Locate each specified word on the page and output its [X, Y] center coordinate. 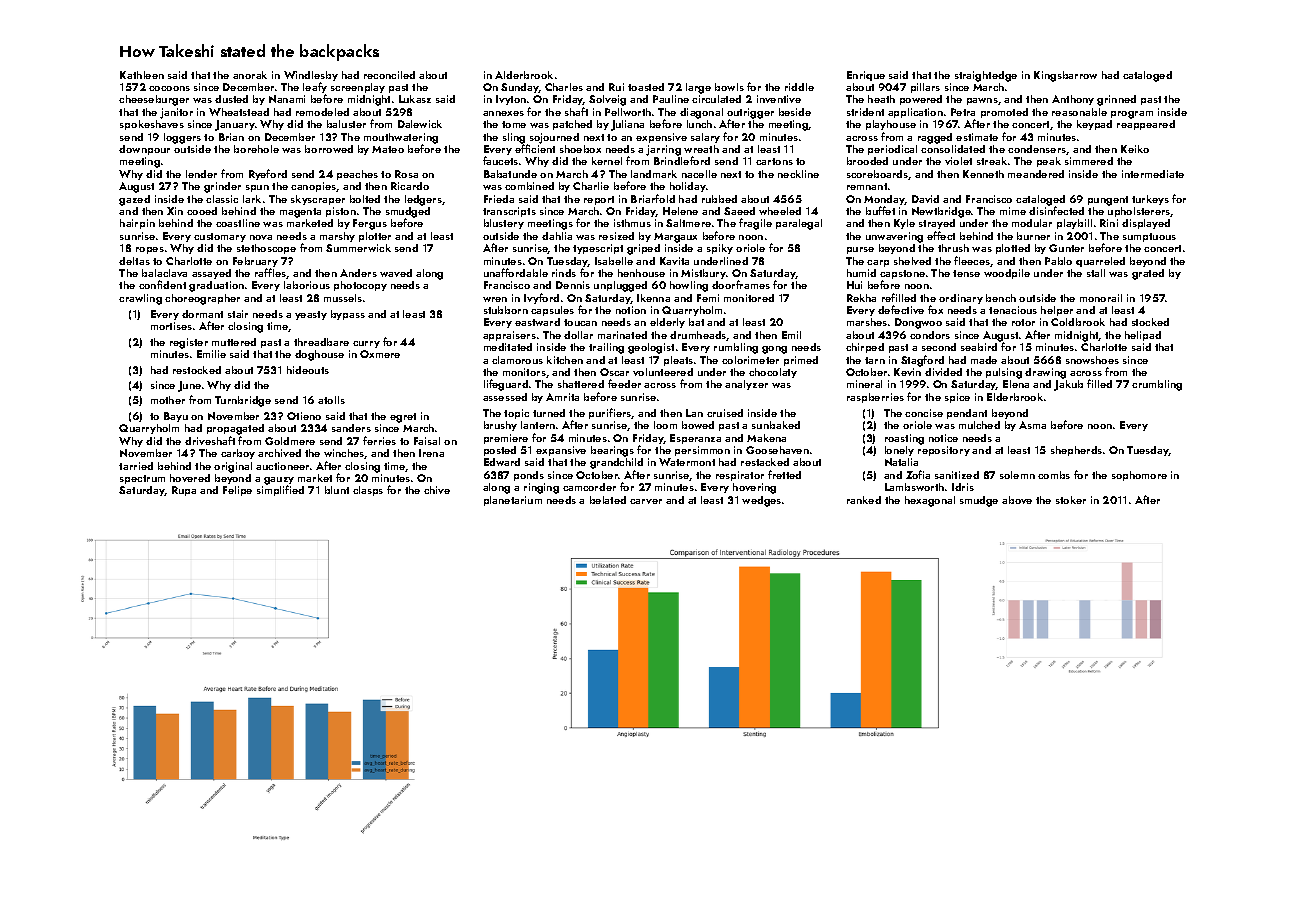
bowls [729, 87]
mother [168, 400]
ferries [379, 440]
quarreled [1100, 262]
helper [1057, 311]
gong [774, 350]
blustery [504, 224]
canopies [314, 187]
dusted [231, 99]
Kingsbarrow [1065, 76]
